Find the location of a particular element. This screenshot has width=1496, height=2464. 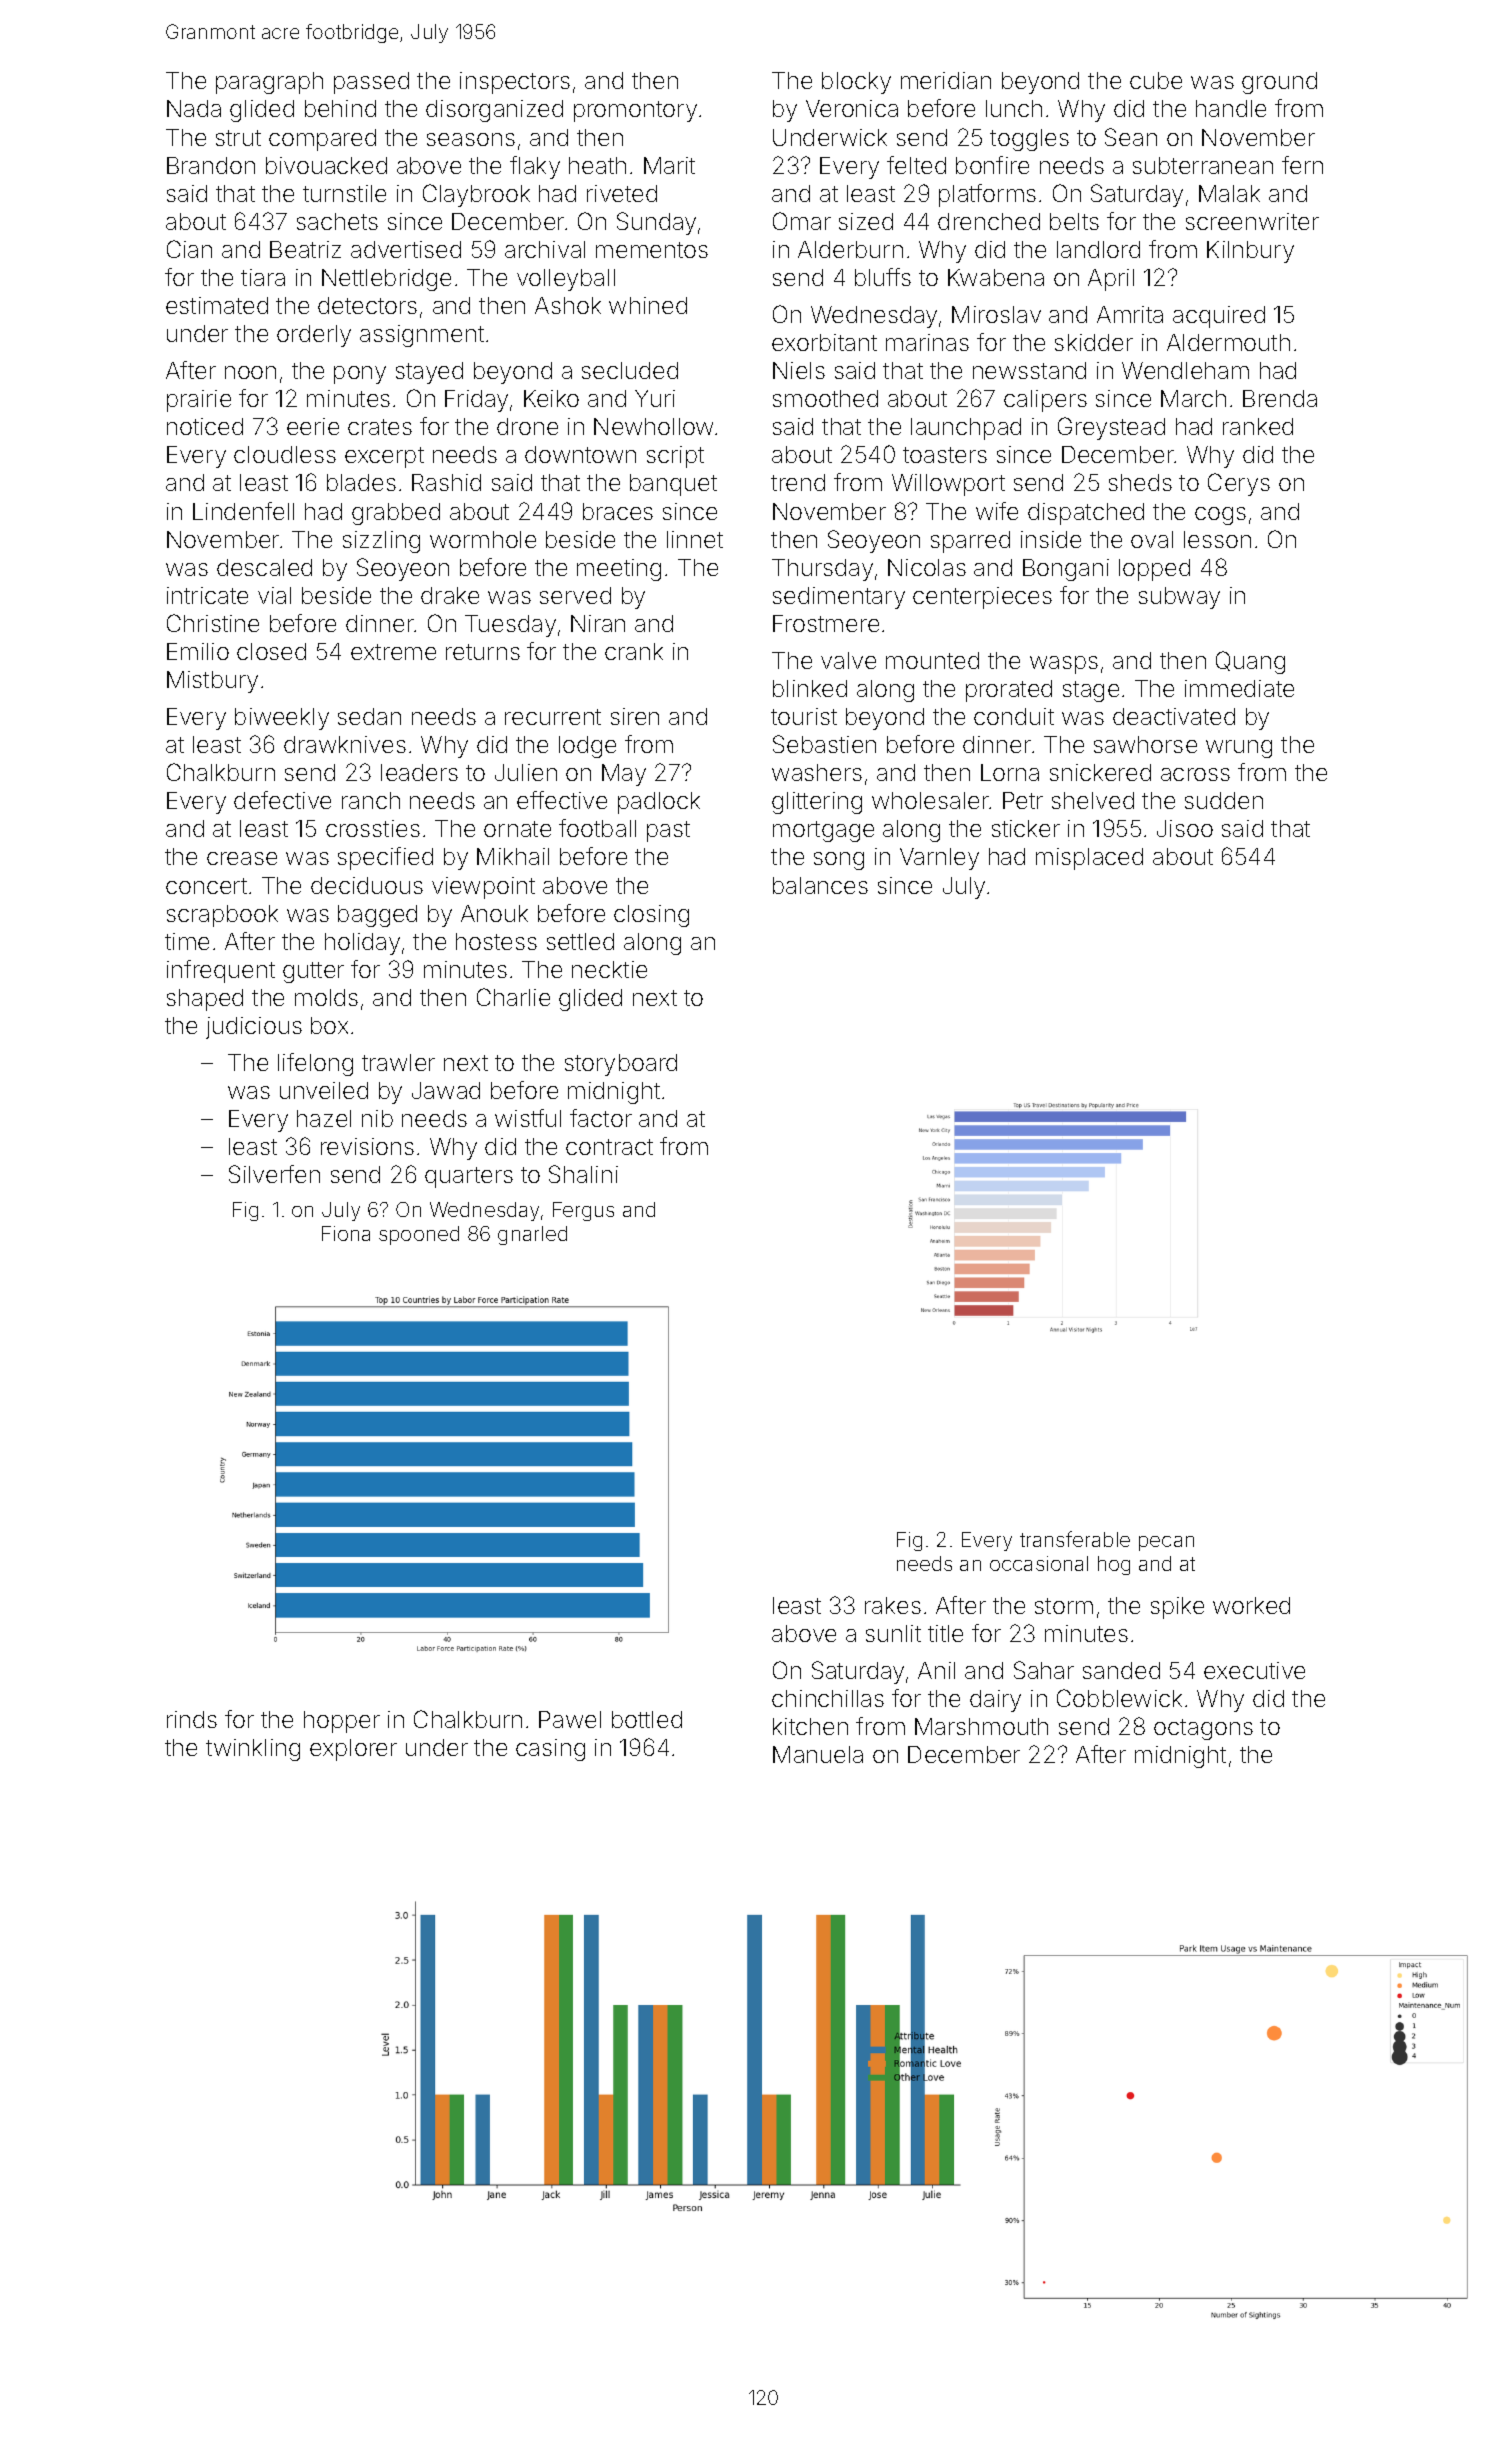

Sebastien is located at coordinates (824, 744).
